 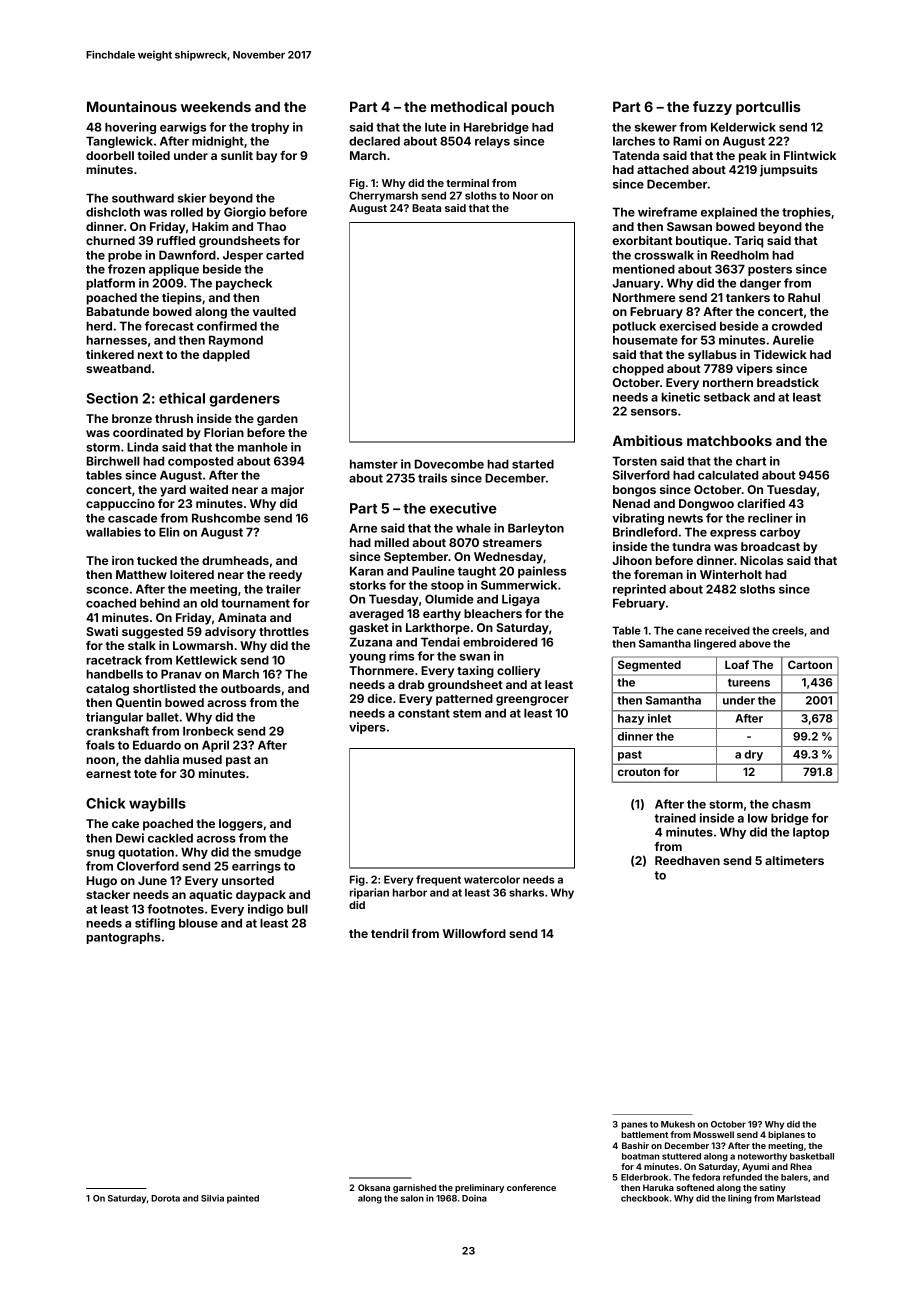 What do you see at coordinates (212, 1198) in the screenshot?
I see `Silvia` at bounding box center [212, 1198].
